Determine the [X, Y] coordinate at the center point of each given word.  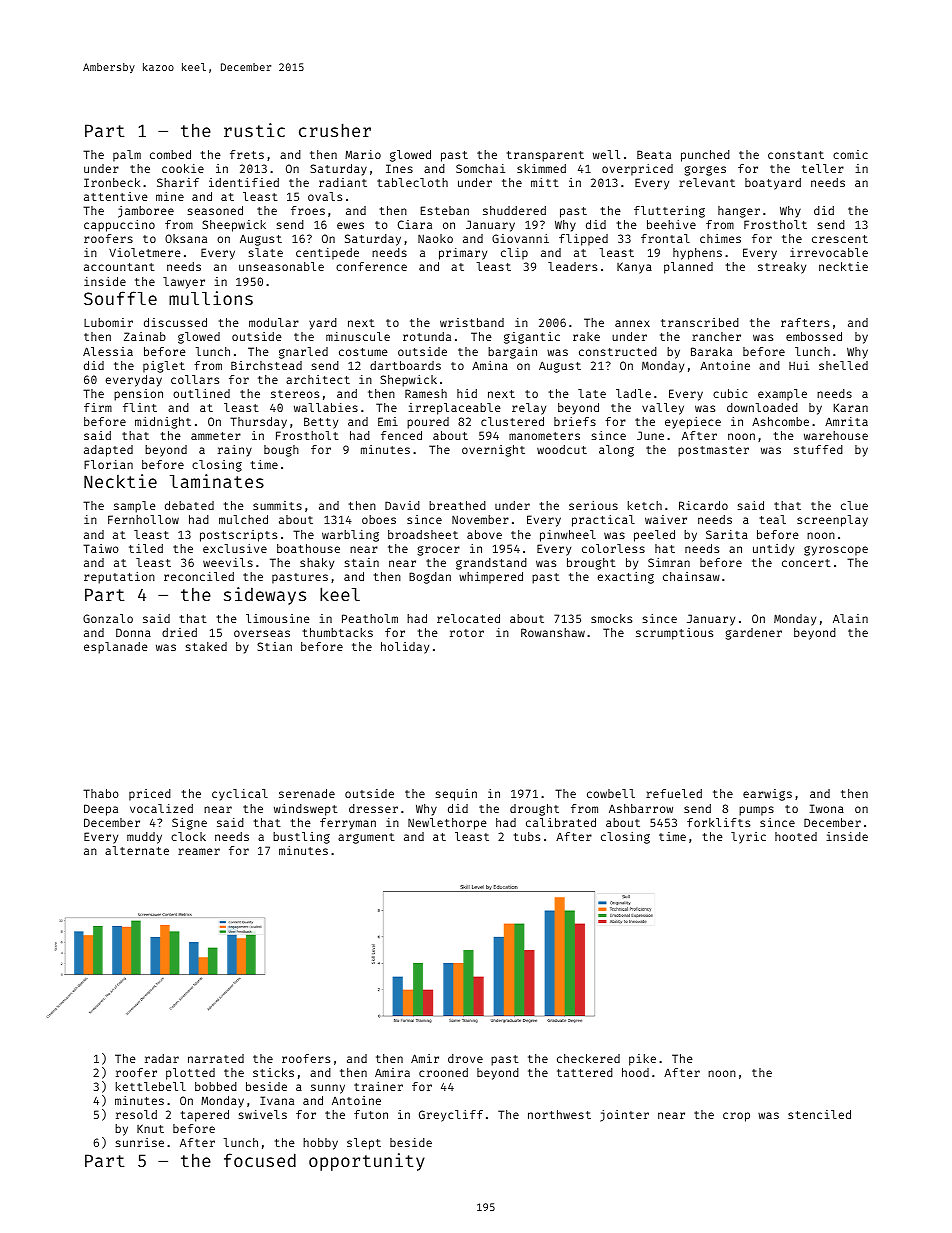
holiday [405, 648]
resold [136, 1114]
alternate [137, 850]
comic [850, 154]
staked [206, 646]
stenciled [819, 1114]
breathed [457, 505]
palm [127, 156]
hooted [796, 836]
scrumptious [674, 634]
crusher [335, 130]
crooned [443, 1072]
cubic [730, 393]
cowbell [611, 793]
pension [138, 395]
